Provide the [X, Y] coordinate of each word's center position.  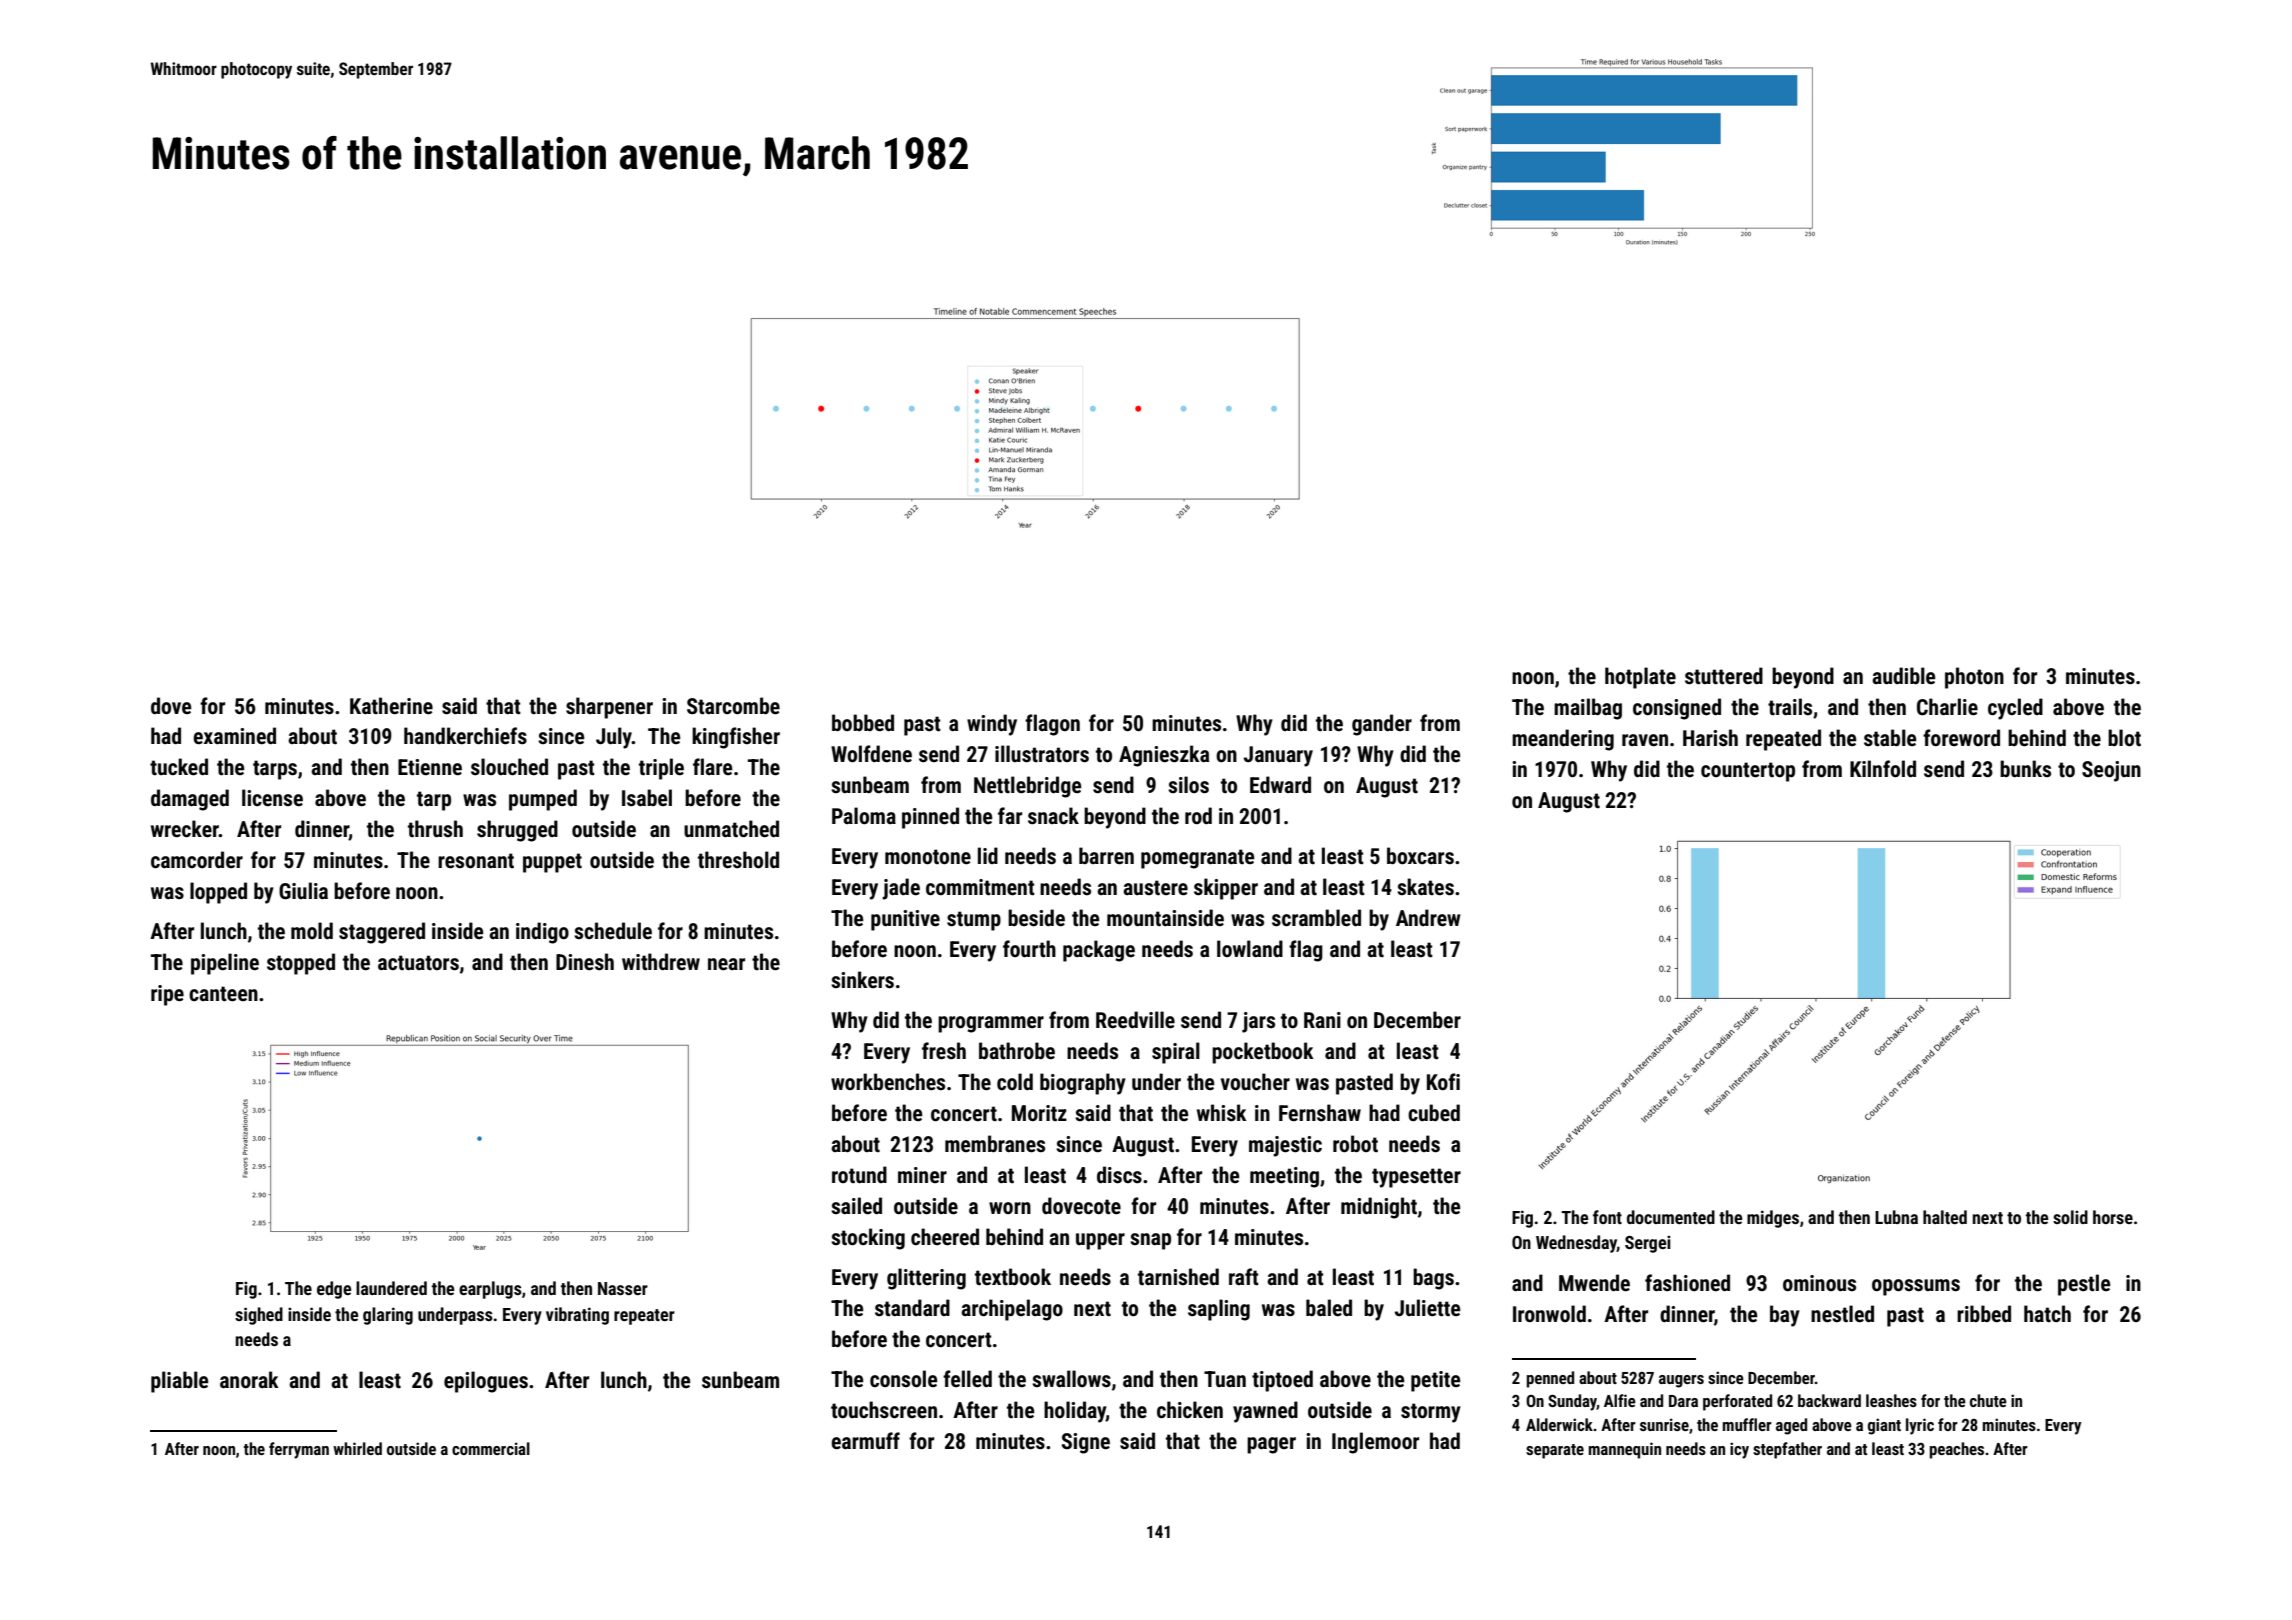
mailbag [1588, 709]
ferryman [299, 1450]
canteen [223, 994]
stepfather [1787, 1450]
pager [1271, 1445]
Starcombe [733, 706]
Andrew [1428, 918]
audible [1903, 675]
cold [1015, 1081]
